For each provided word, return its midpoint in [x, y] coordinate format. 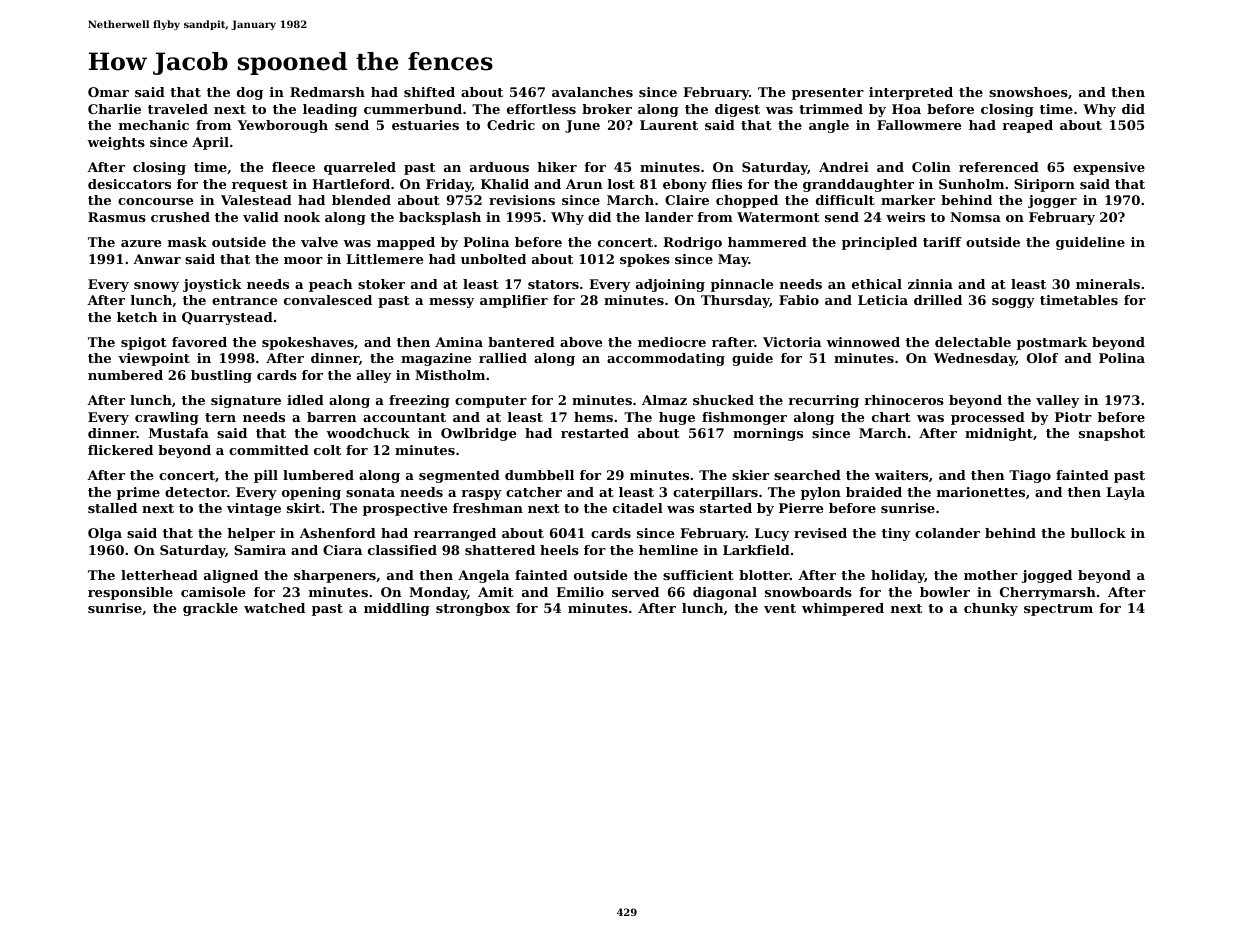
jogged [1047, 576]
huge [677, 418]
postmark [1052, 343]
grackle [210, 609]
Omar [108, 92]
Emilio [580, 592]
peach [330, 285]
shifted [429, 92]
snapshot [1112, 434]
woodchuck [368, 433]
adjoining [670, 285]
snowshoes [1028, 92]
